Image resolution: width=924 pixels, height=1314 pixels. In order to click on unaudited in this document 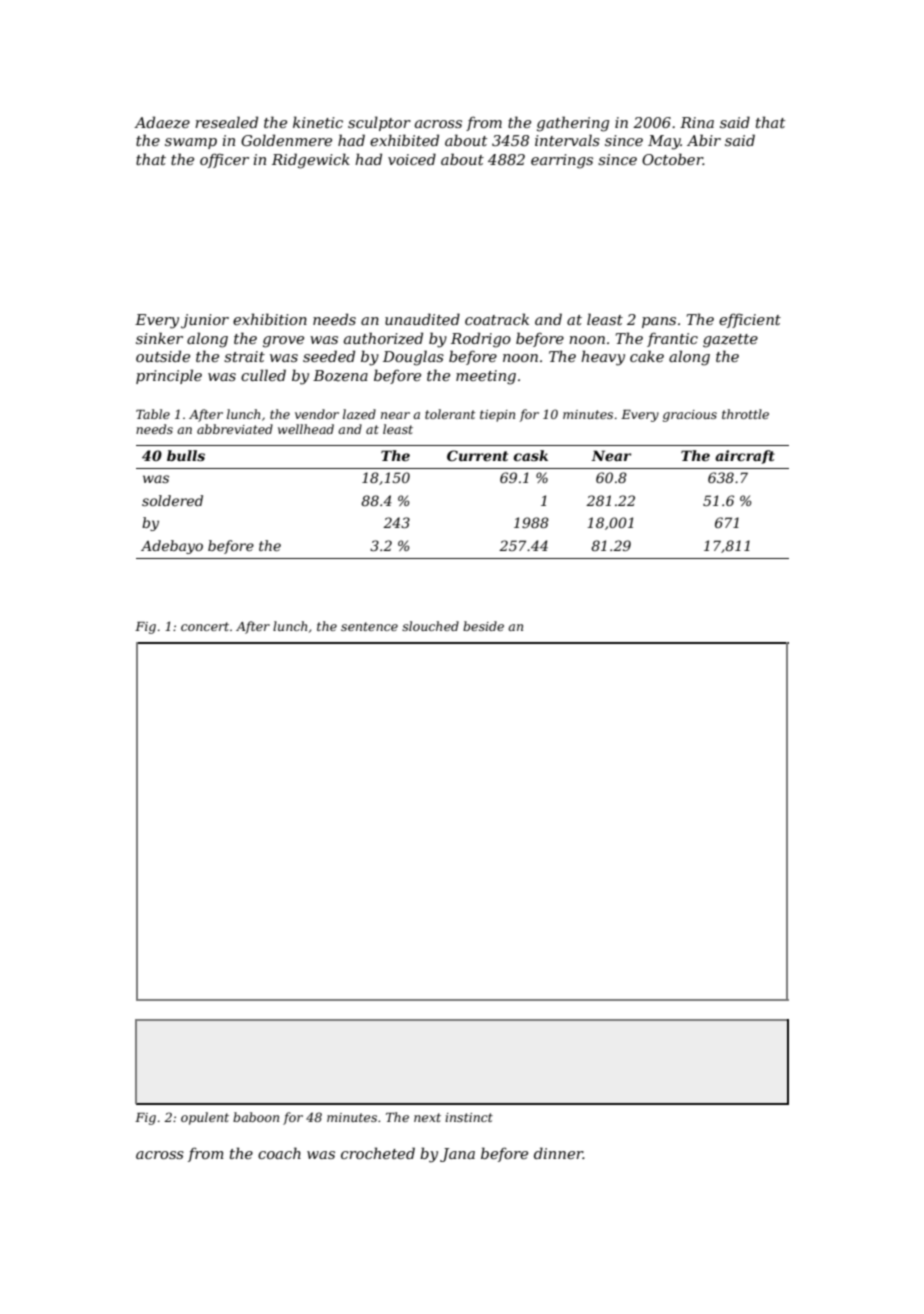, I will do `click(422, 319)`.
